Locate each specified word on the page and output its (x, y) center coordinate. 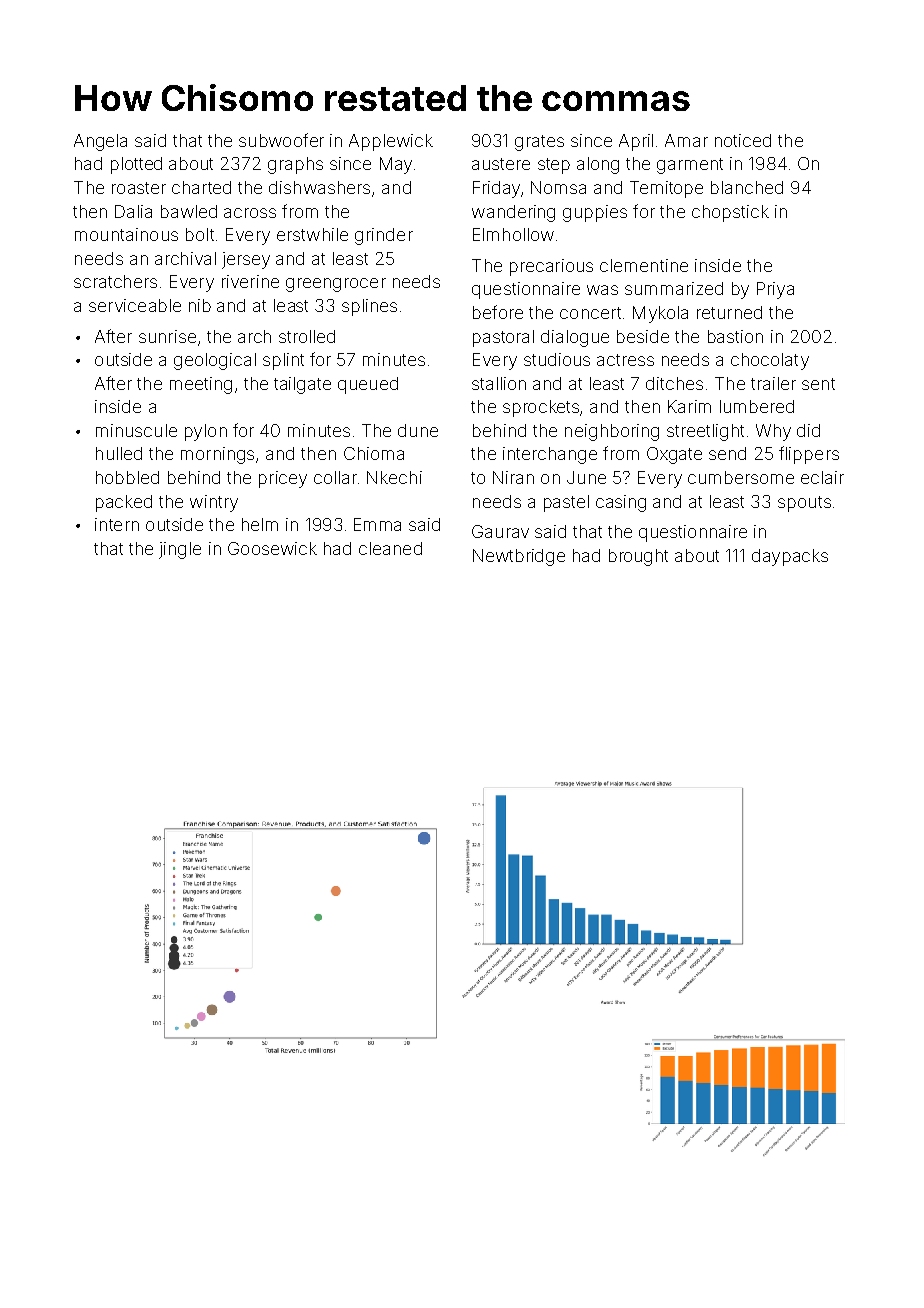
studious (557, 359)
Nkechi (394, 477)
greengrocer (336, 285)
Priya (775, 290)
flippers (809, 455)
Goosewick (272, 548)
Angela (100, 142)
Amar (686, 140)
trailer (773, 383)
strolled (307, 336)
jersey (246, 260)
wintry (214, 503)
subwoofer (281, 140)
